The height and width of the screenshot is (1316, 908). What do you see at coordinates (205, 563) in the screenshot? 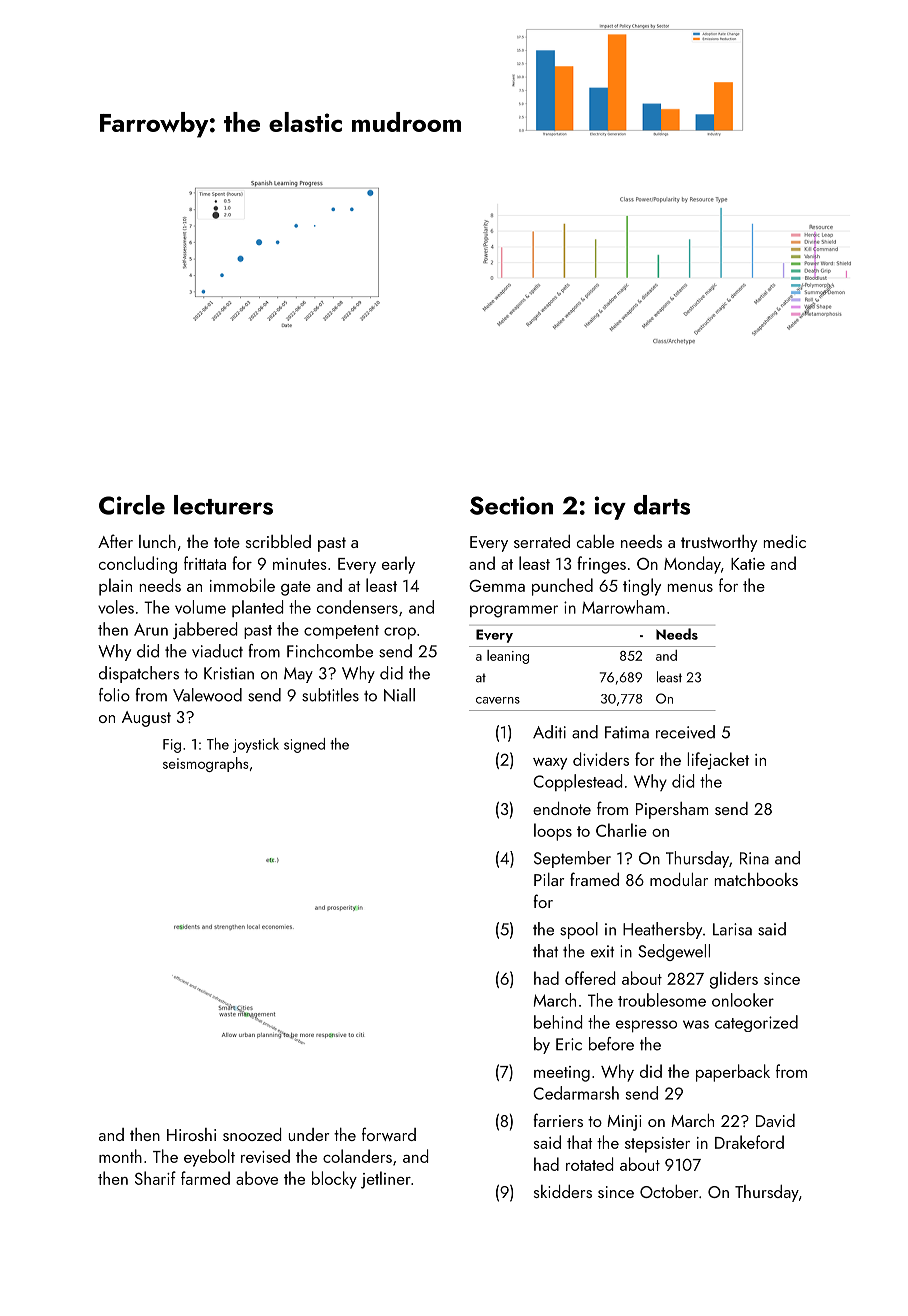
I see `frittata` at bounding box center [205, 563].
